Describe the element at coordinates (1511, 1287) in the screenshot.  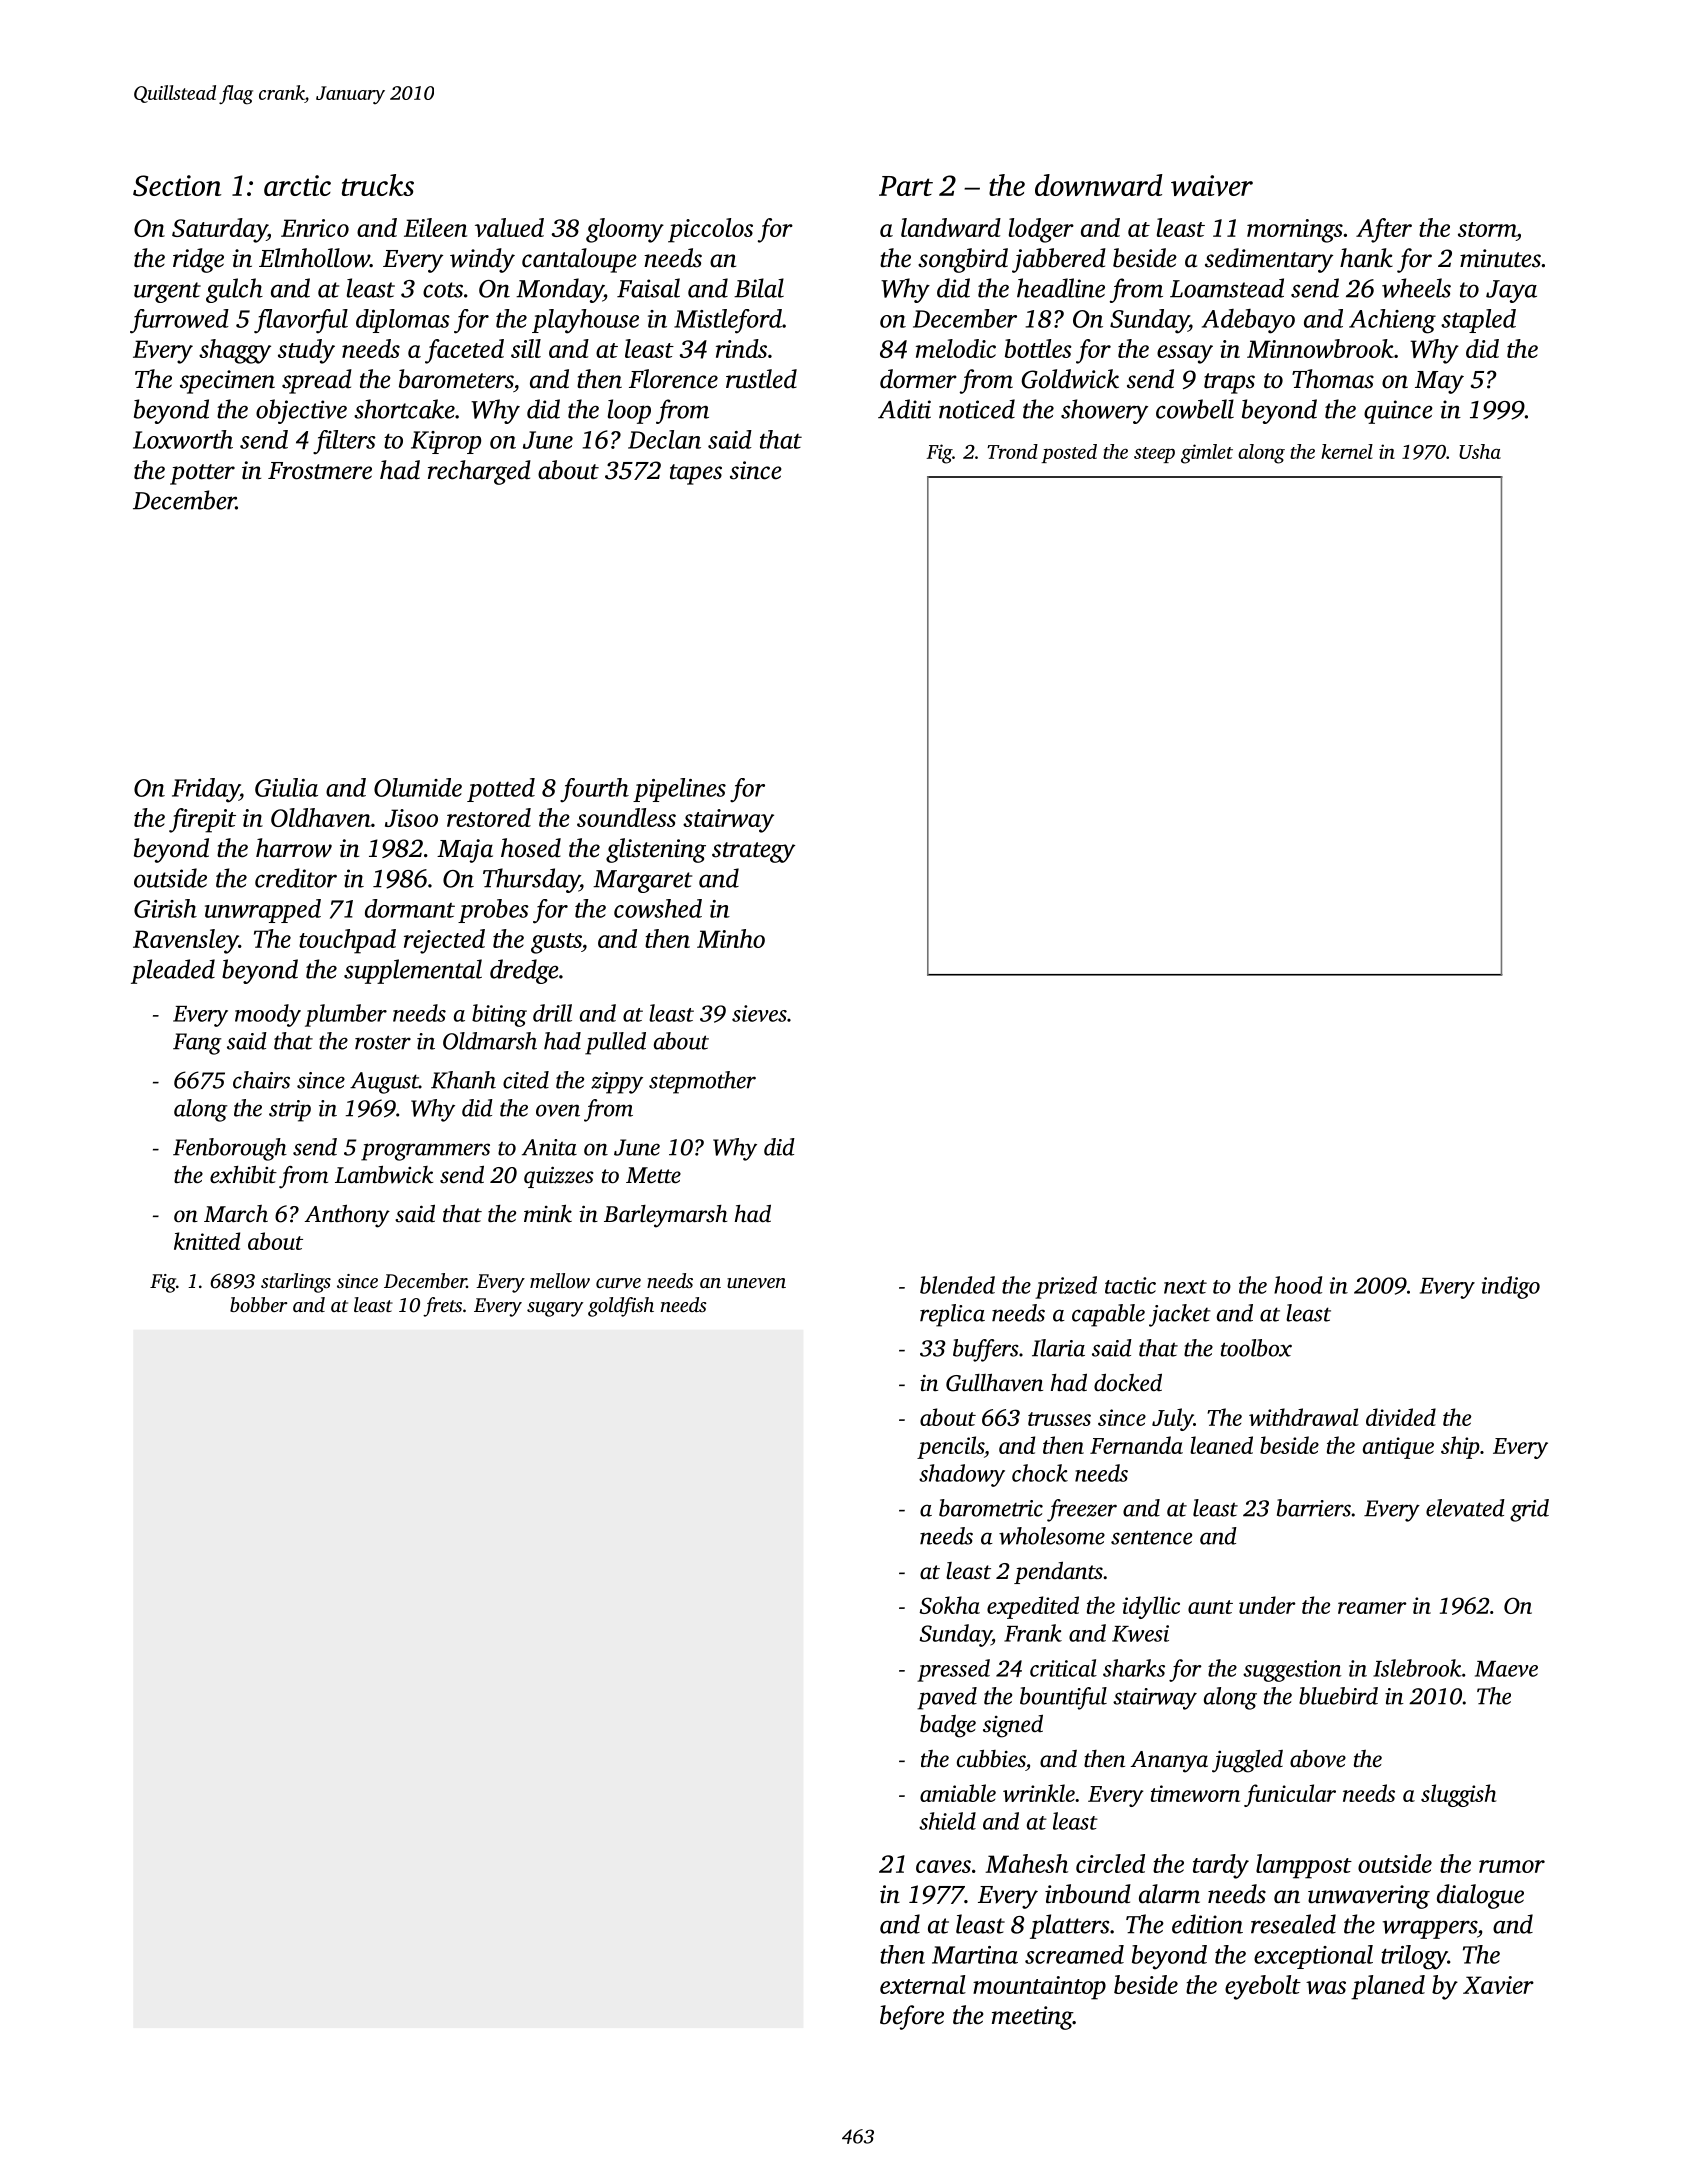
I see `indigo` at that location.
